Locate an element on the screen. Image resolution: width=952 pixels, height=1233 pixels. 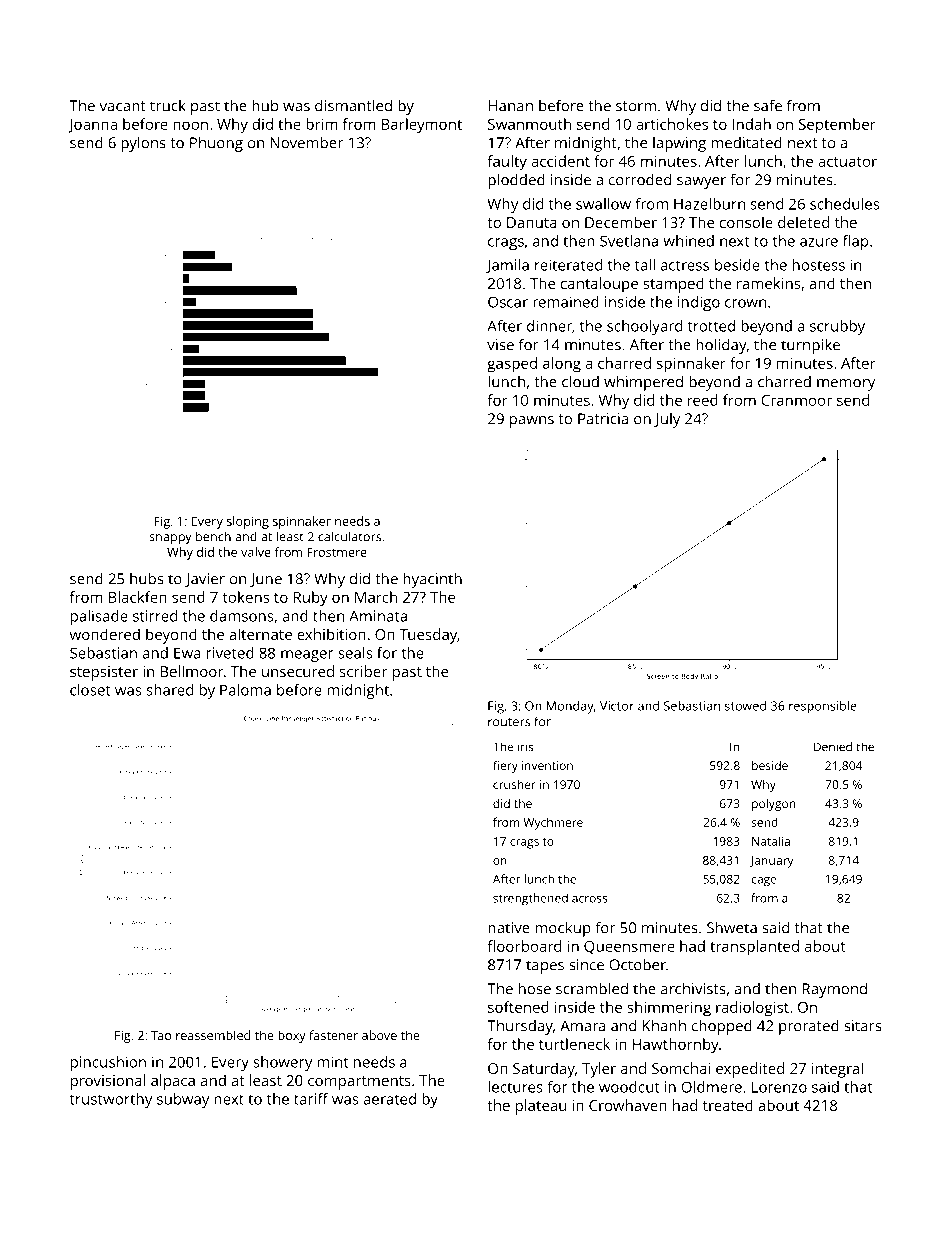
subway is located at coordinates (183, 1100).
